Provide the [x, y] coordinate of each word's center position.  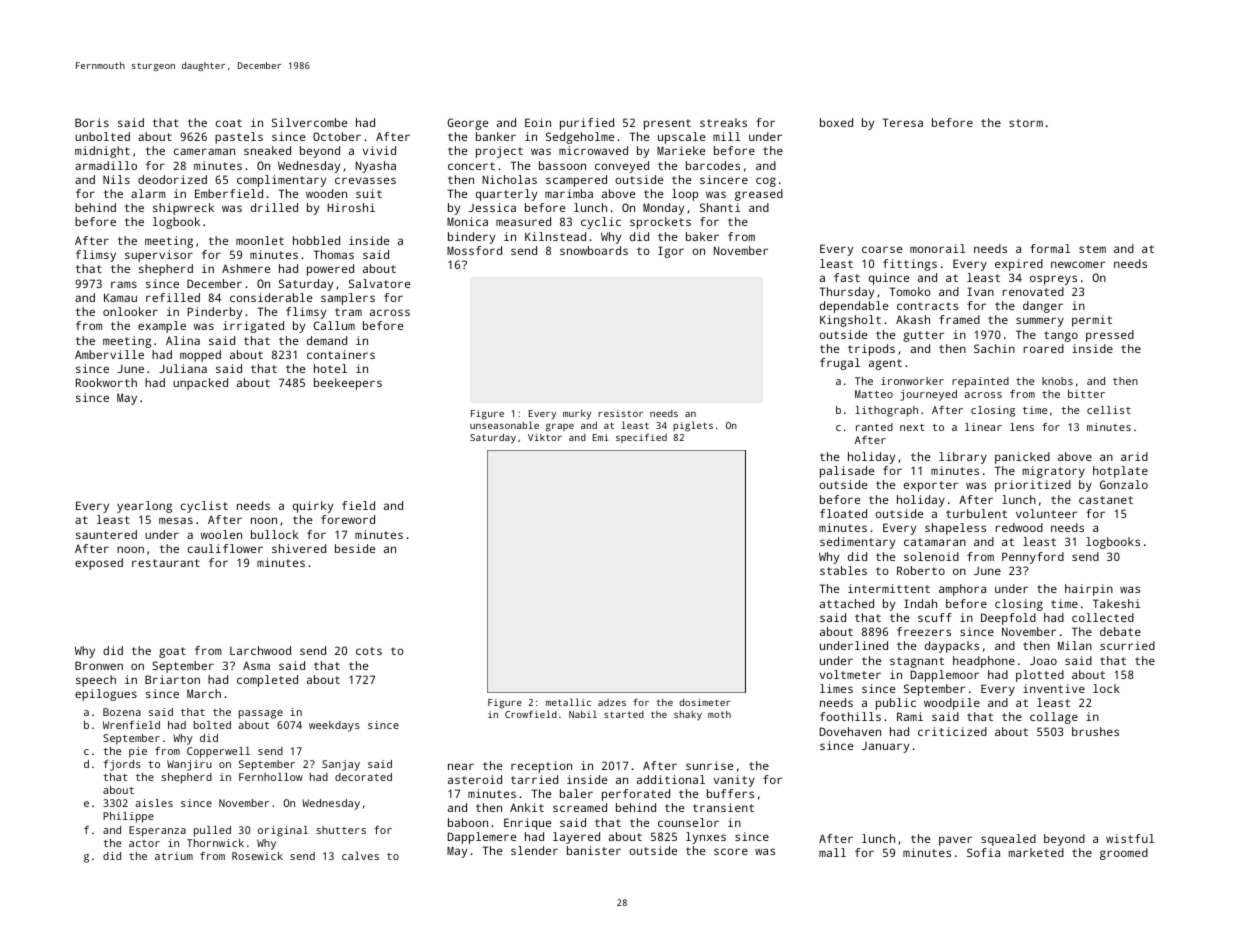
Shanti [720, 207]
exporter [931, 486]
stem [1092, 249]
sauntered [106, 534]
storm [1026, 123]
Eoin [538, 122]
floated [843, 513]
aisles [154, 803]
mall [832, 852]
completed [267, 681]
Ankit [527, 807]
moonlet [260, 240]
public [896, 704]
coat [229, 123]
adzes [612, 702]
